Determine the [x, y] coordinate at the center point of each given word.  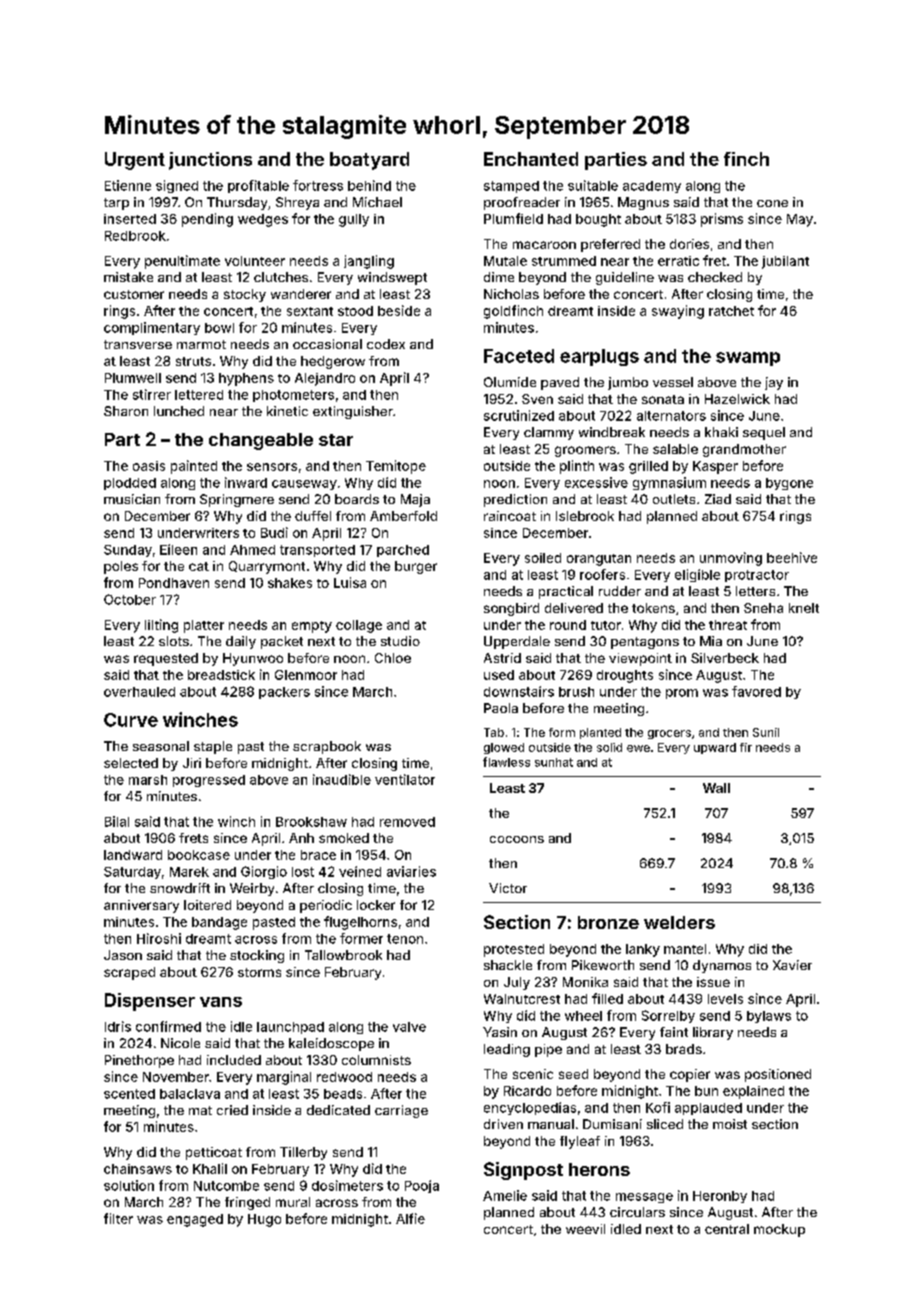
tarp [116, 204]
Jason [123, 955]
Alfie [410, 1218]
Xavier [792, 965]
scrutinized [519, 415]
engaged [195, 1220]
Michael [377, 202]
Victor [508, 888]
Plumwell [133, 378]
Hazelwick [737, 399]
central [727, 1229]
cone [772, 203]
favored [756, 691]
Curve [131, 720]
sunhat [554, 762]
